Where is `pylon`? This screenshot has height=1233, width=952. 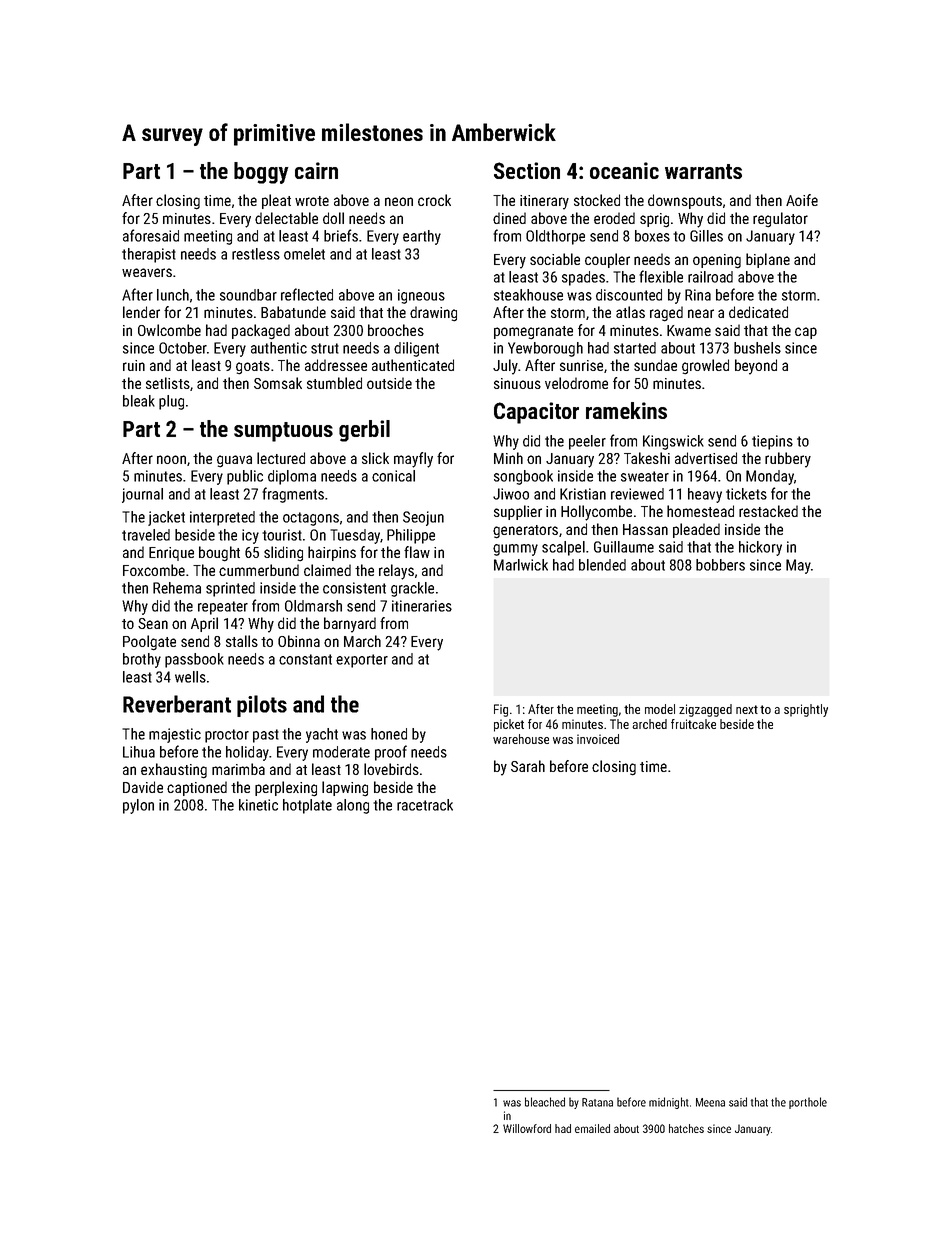
pylon is located at coordinates (138, 806).
